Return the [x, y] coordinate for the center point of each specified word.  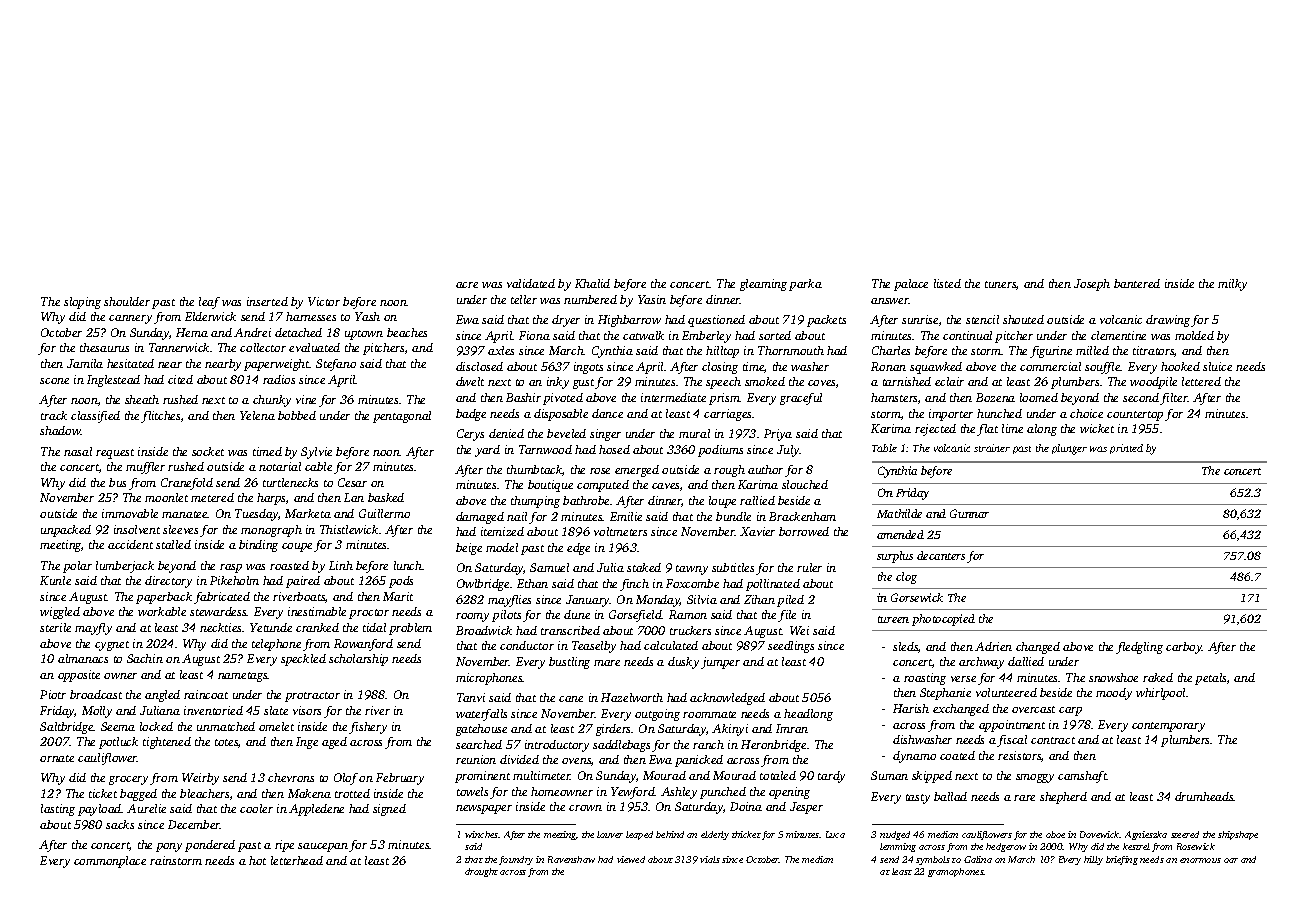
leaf [209, 303]
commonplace [110, 862]
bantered [1137, 283]
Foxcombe [692, 583]
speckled [303, 660]
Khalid [592, 283]
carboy [1184, 648]
